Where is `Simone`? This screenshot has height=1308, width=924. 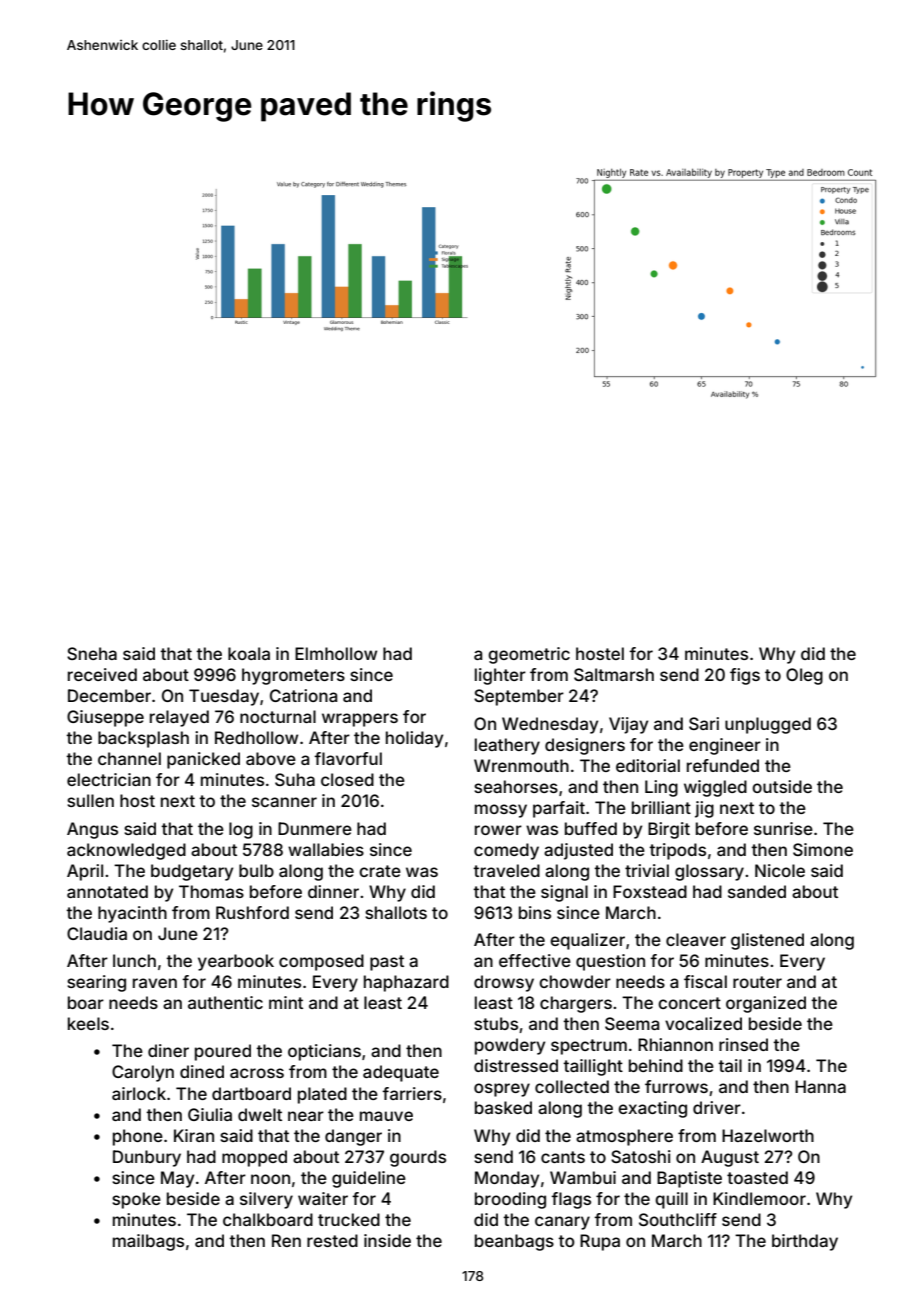 Simone is located at coordinates (823, 849).
